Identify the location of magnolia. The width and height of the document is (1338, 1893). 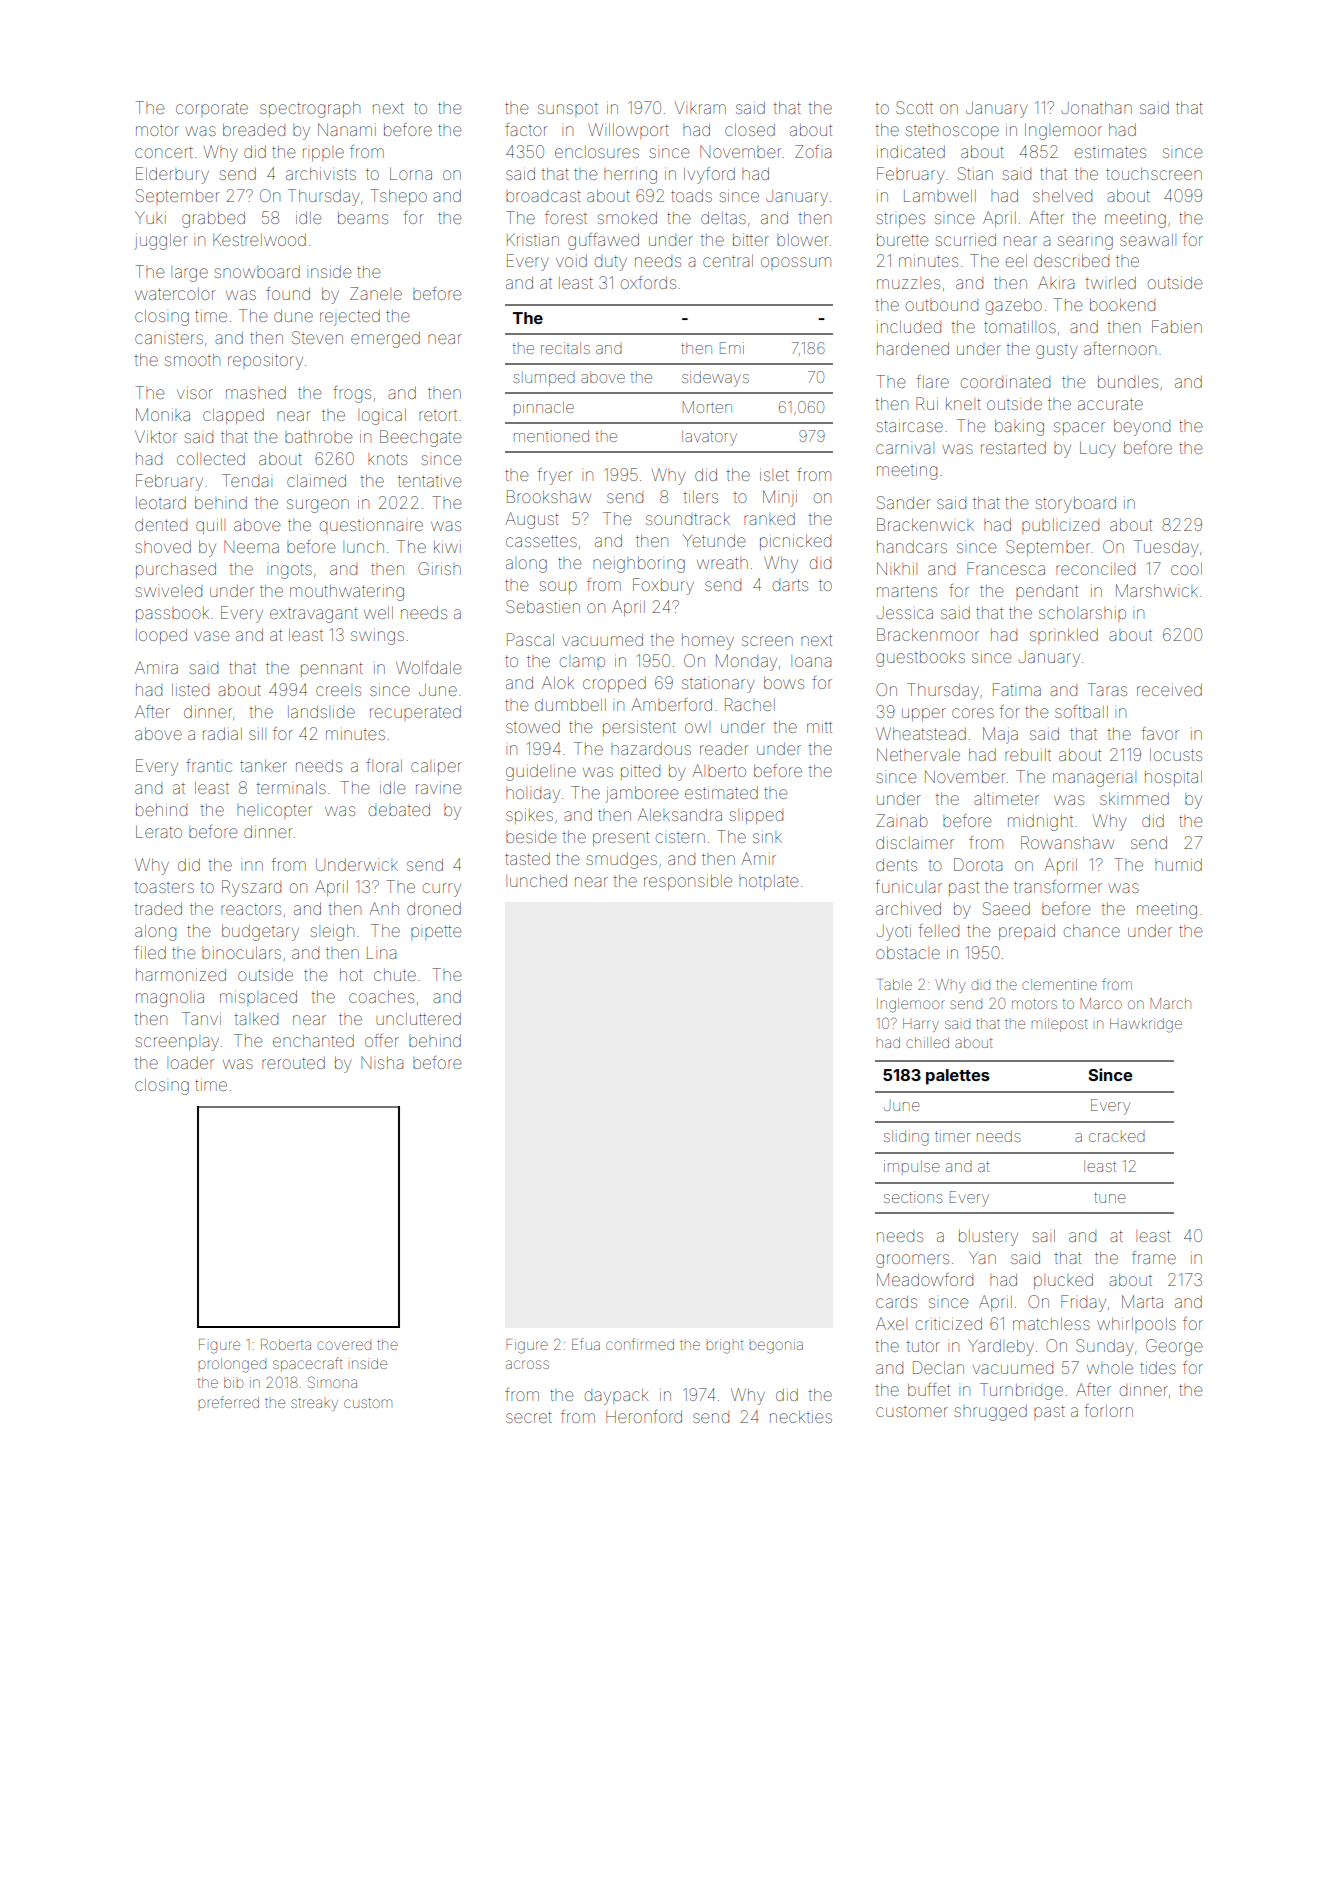
(170, 998).
